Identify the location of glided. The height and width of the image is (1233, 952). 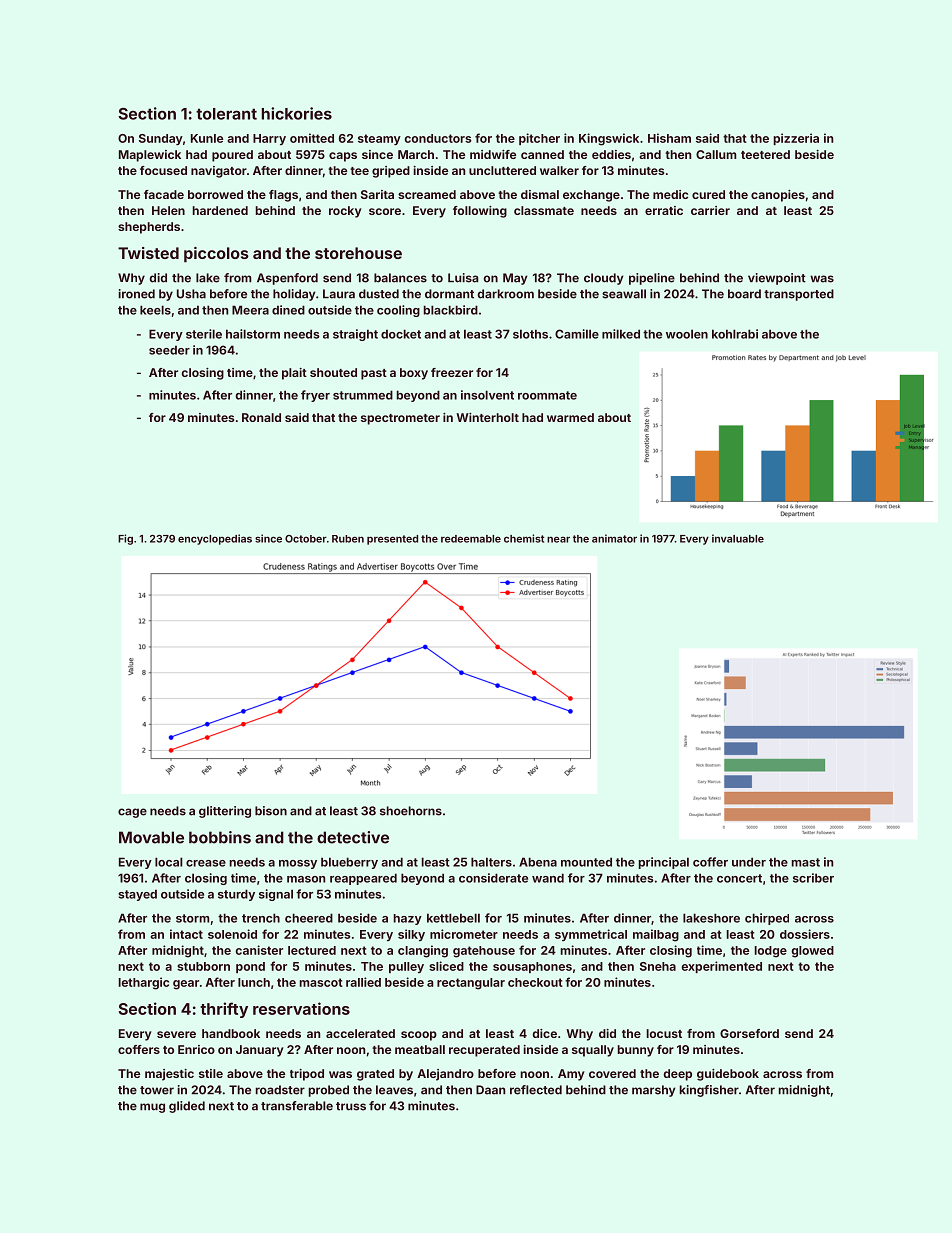
(187, 1107).
